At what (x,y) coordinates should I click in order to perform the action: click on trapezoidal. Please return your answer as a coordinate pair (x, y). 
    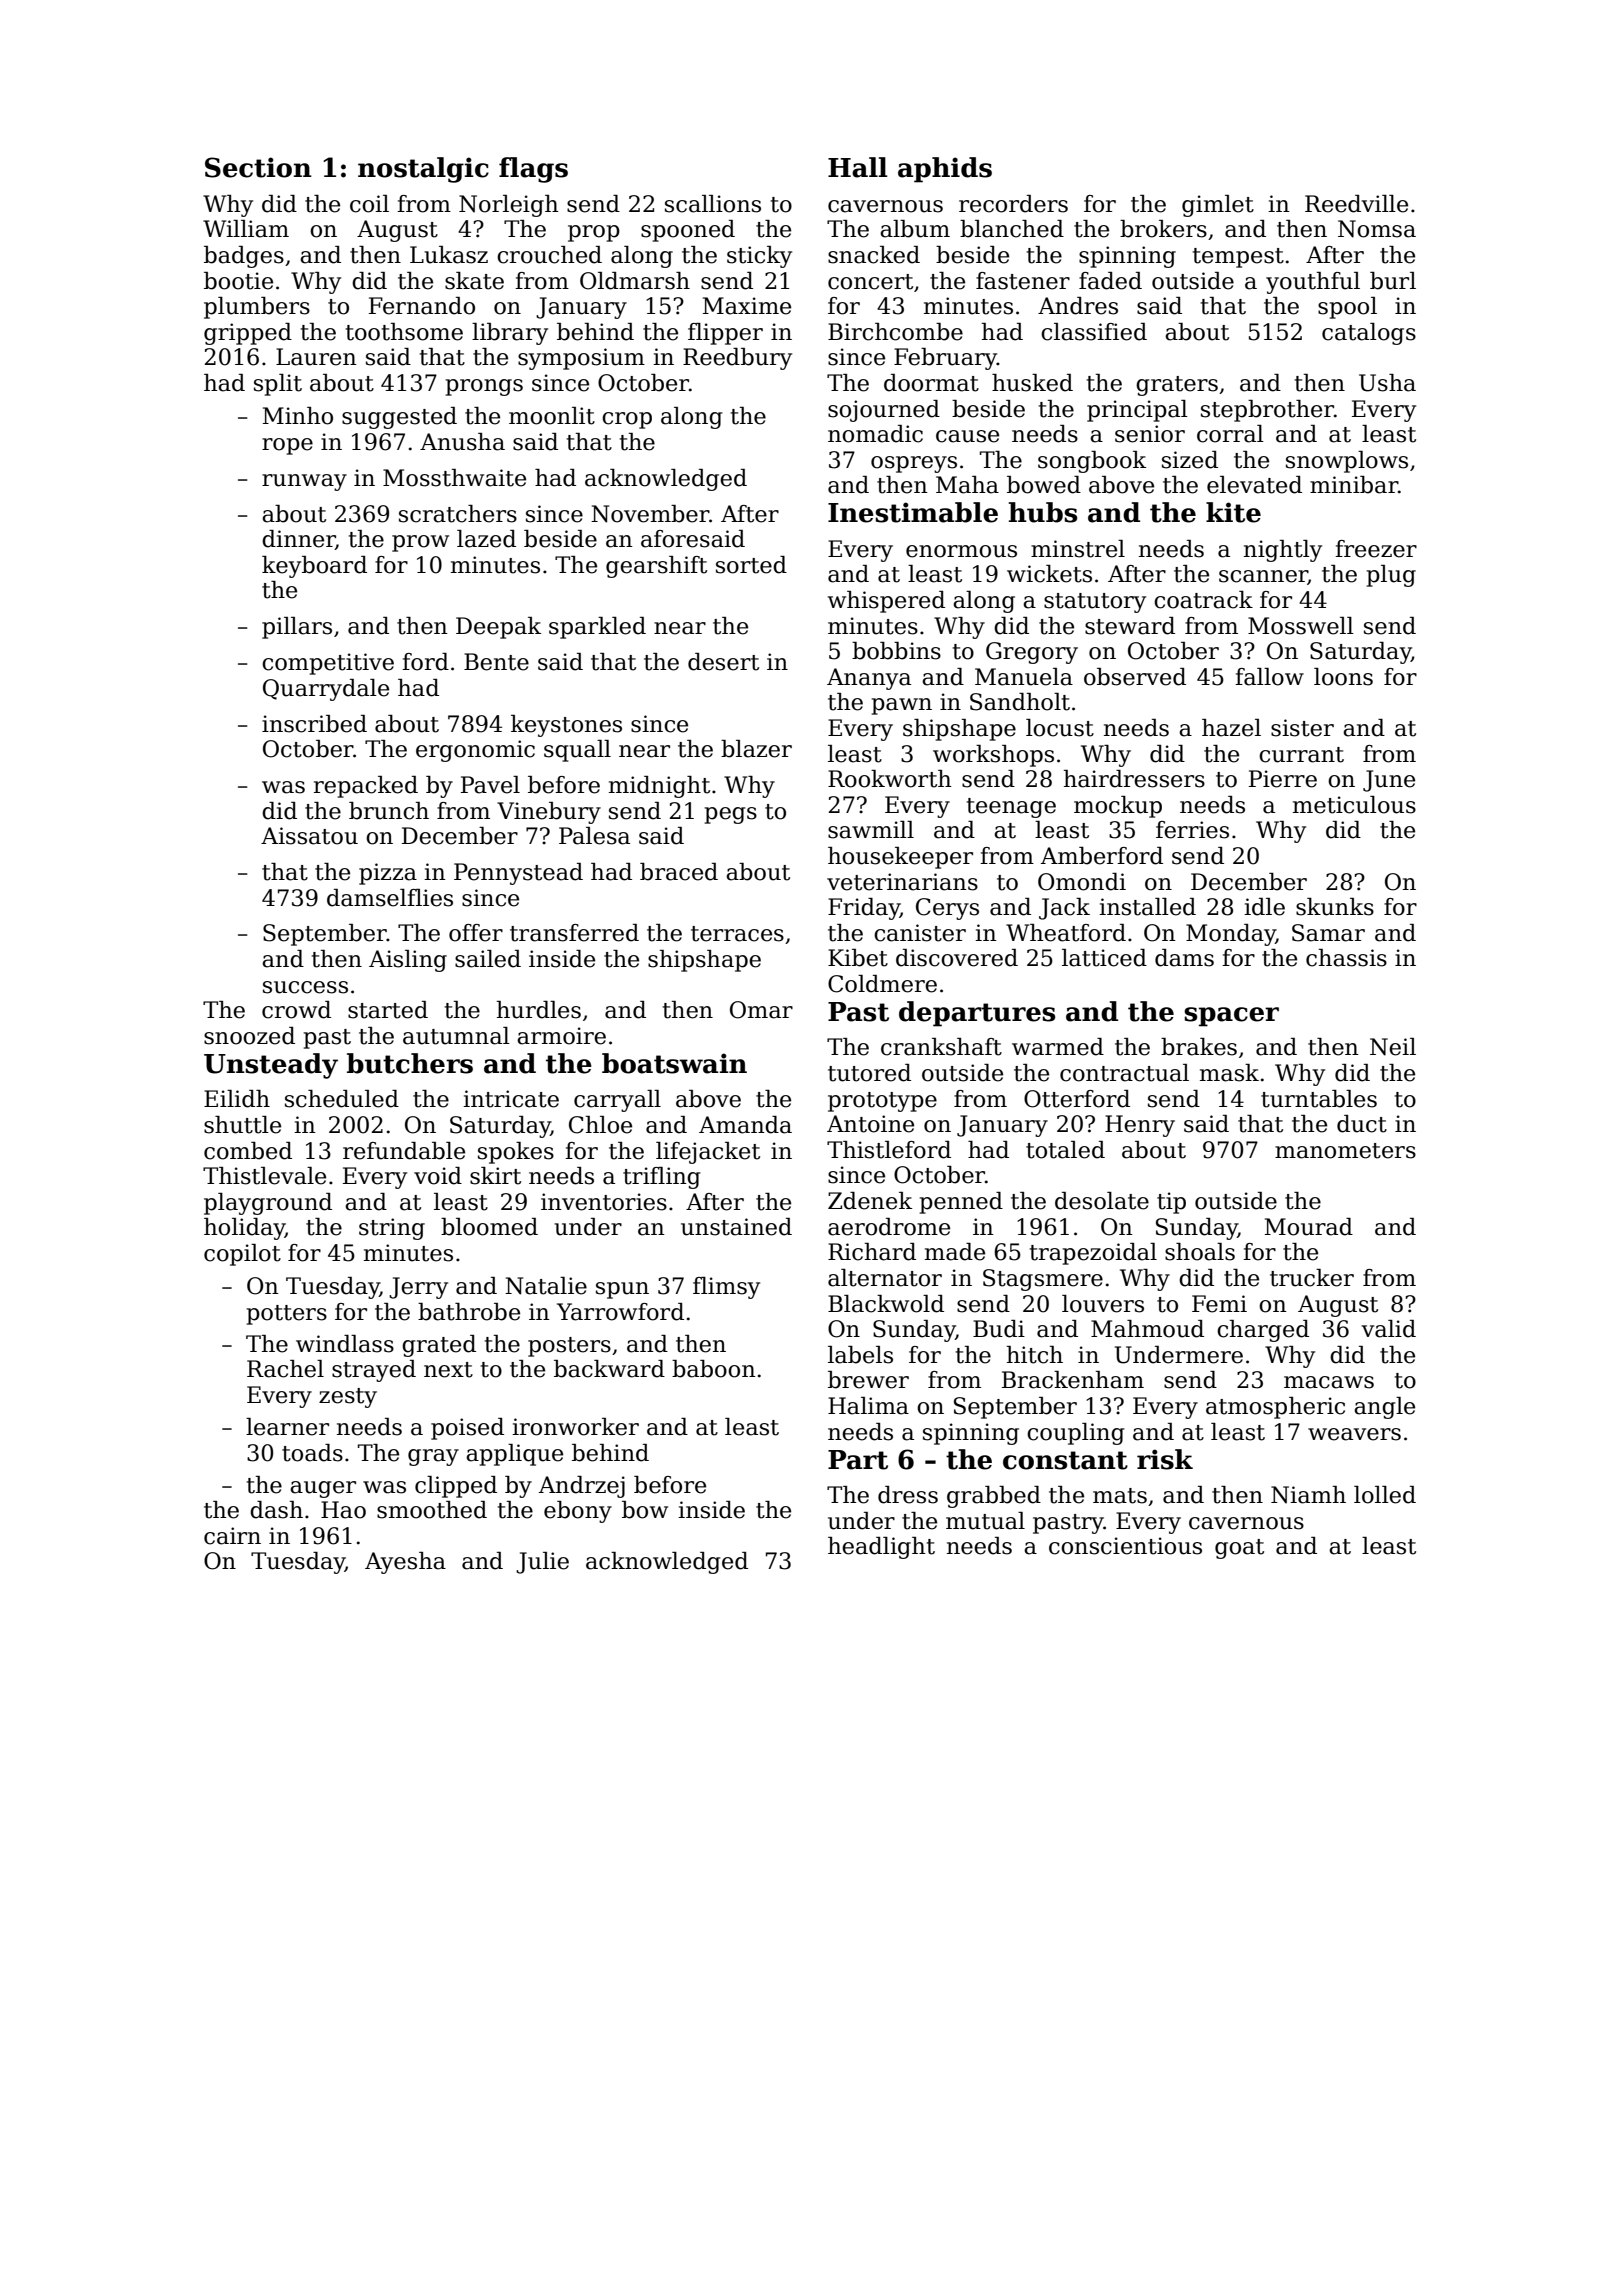
    Looking at the image, I should click on (1093, 1254).
